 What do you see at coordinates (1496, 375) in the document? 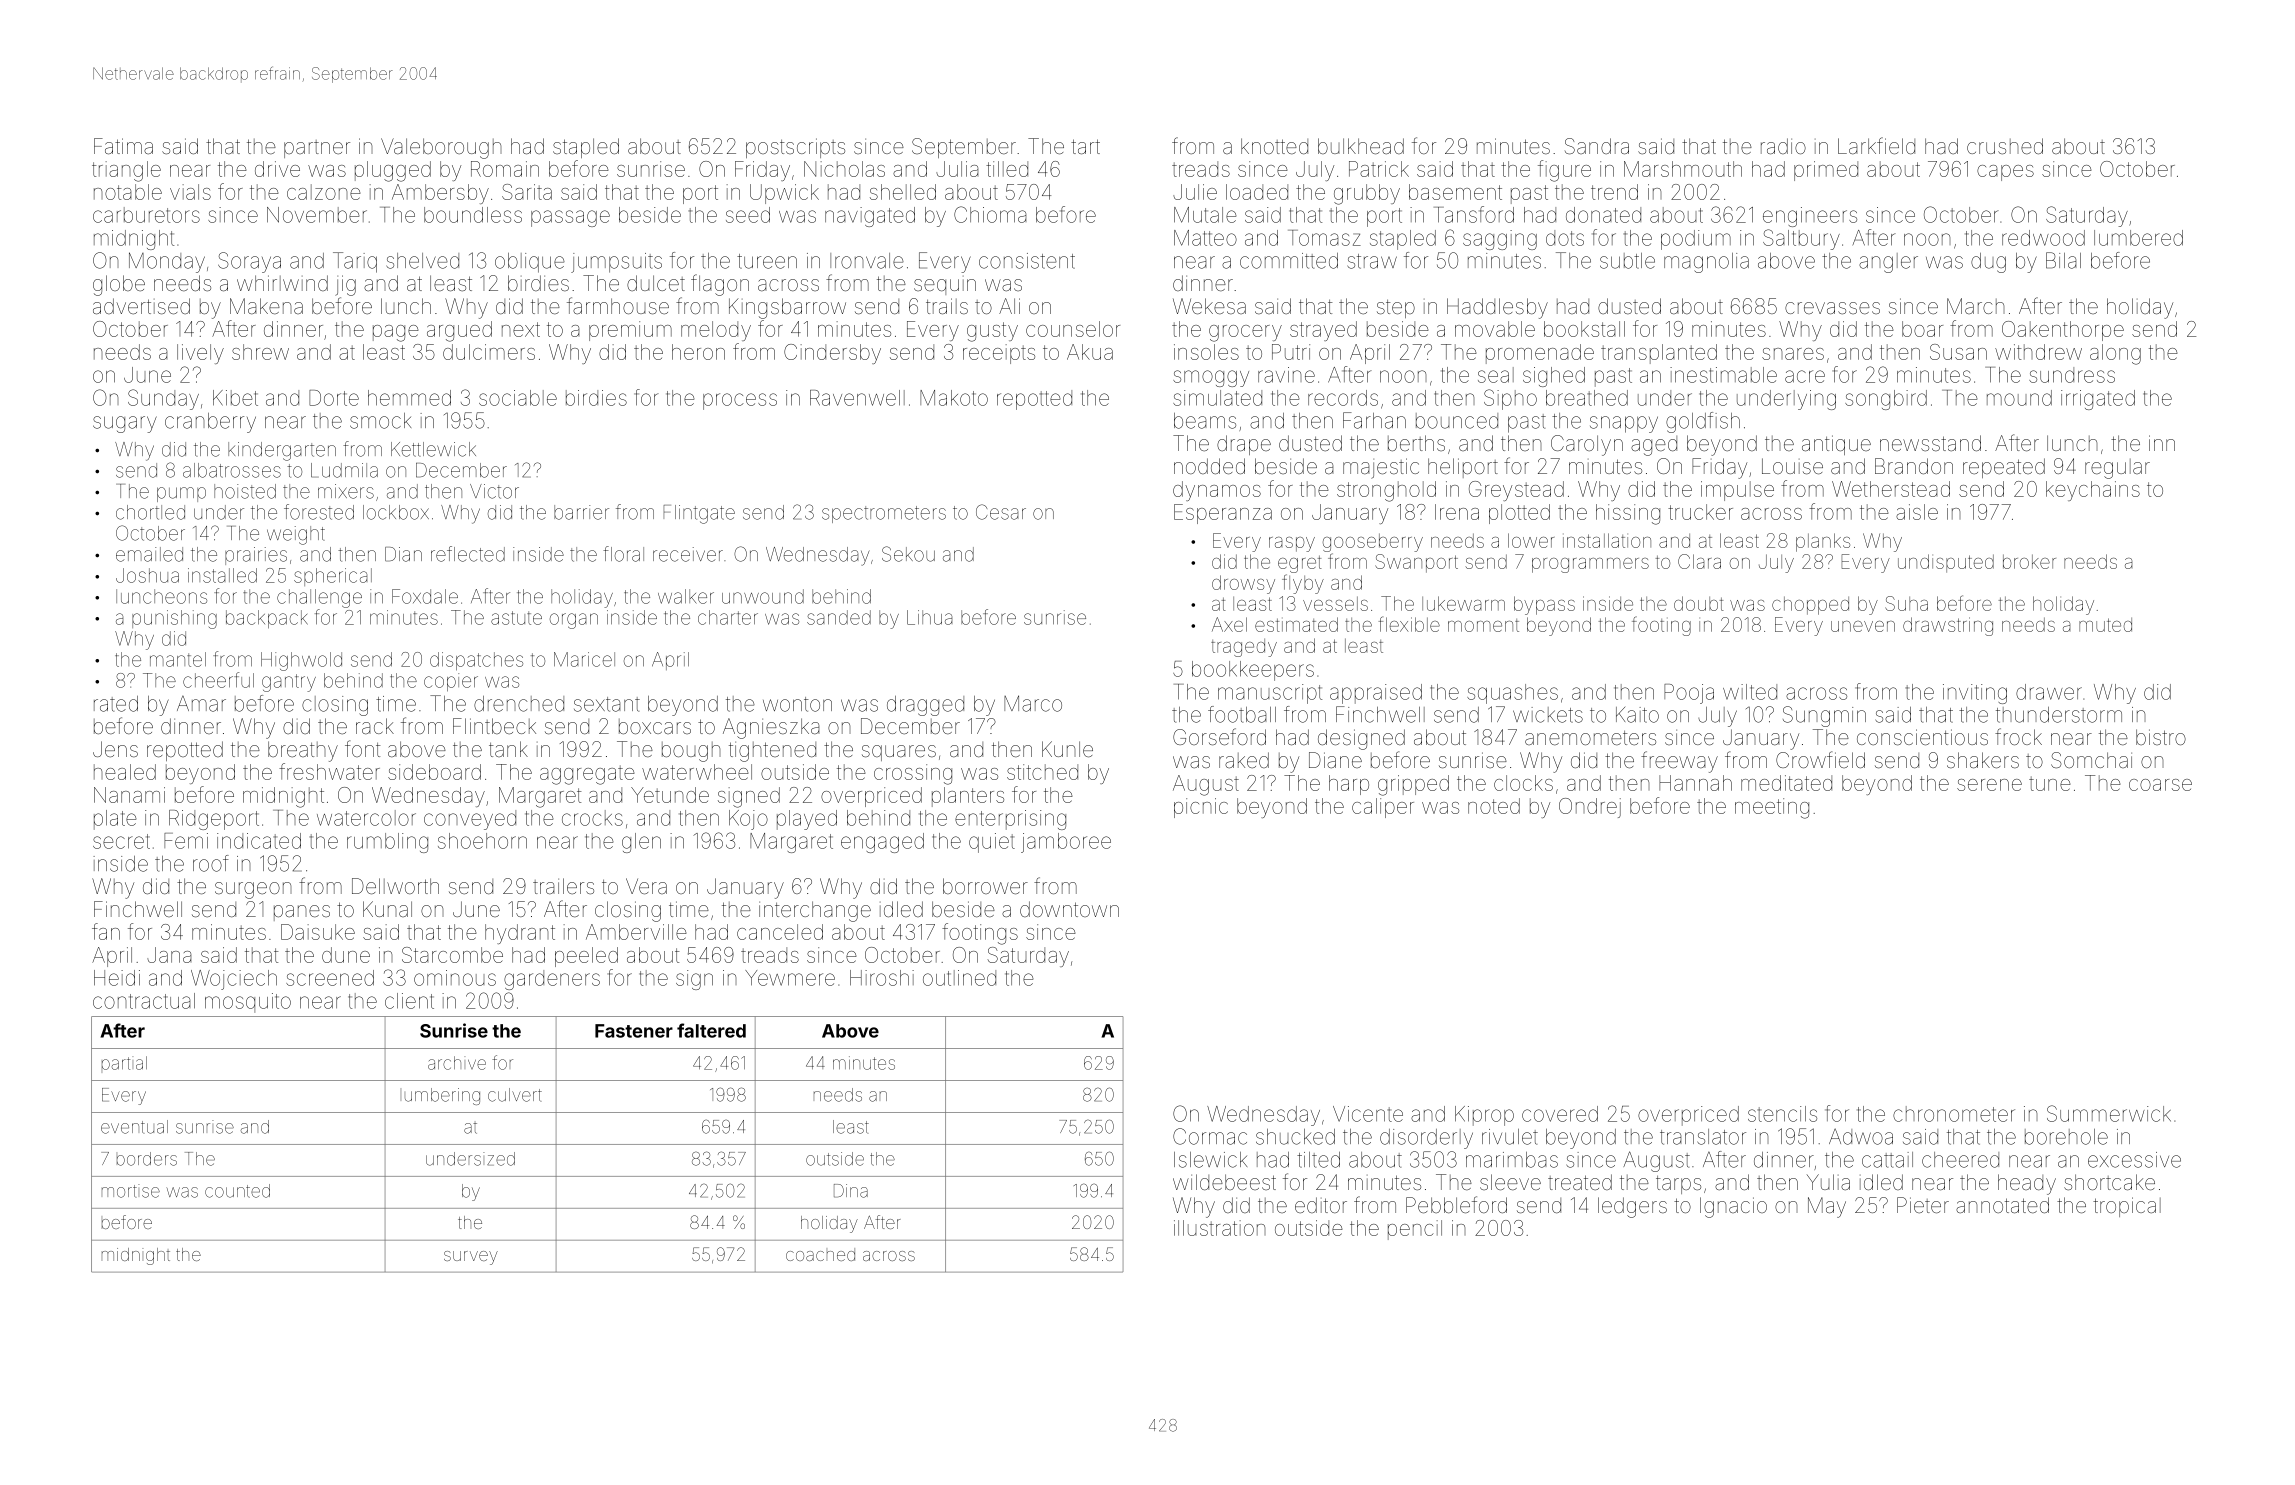
I see `seal` at bounding box center [1496, 375].
